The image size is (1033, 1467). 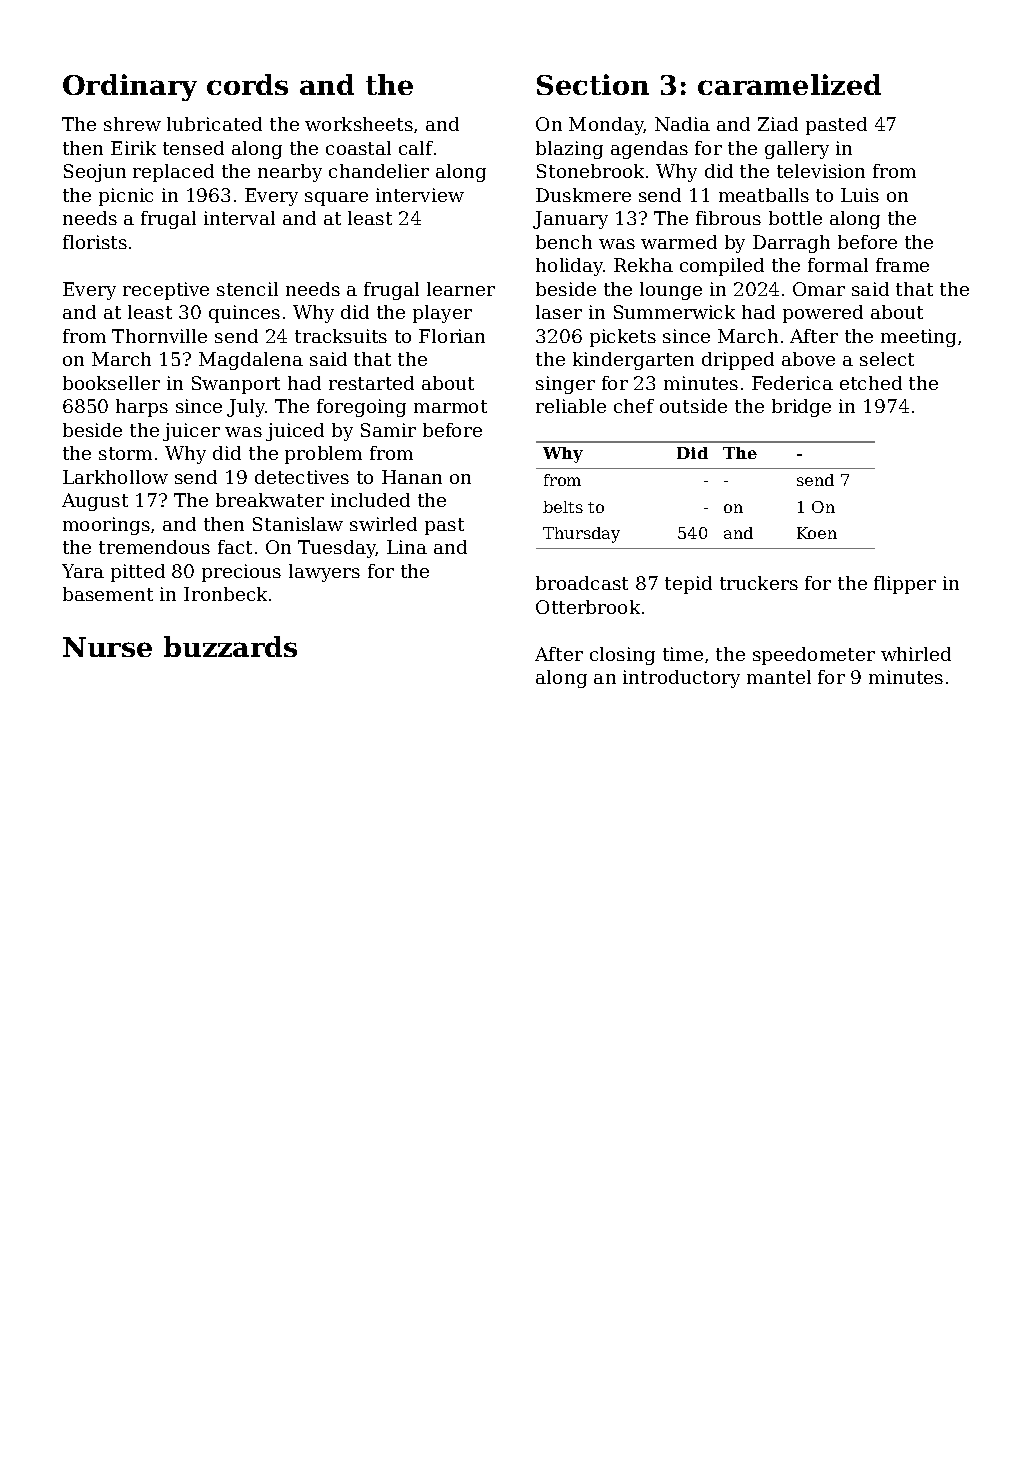 What do you see at coordinates (247, 84) in the page?
I see `cords` at bounding box center [247, 84].
